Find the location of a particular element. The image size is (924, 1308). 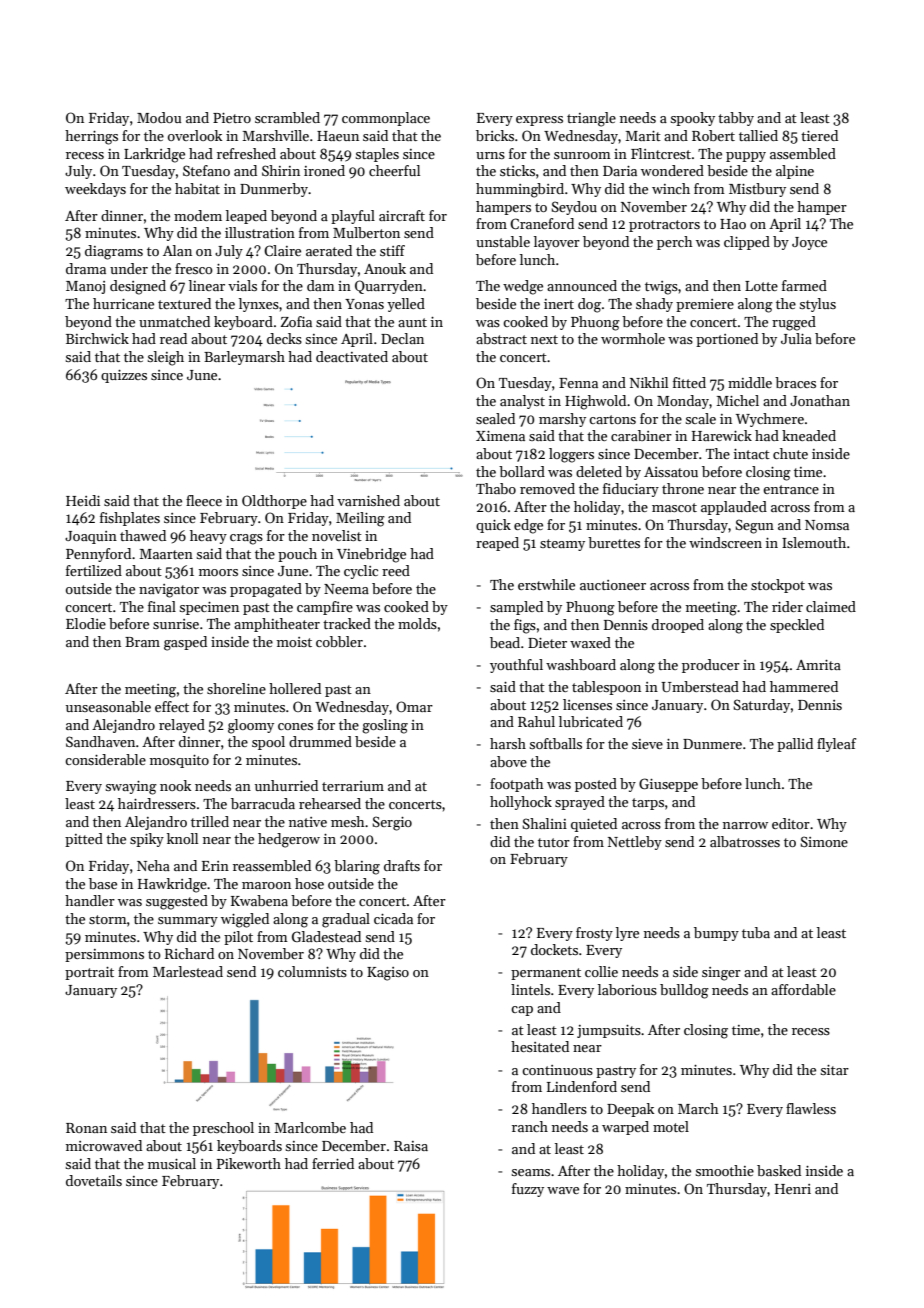

pallid is located at coordinates (795, 745).
